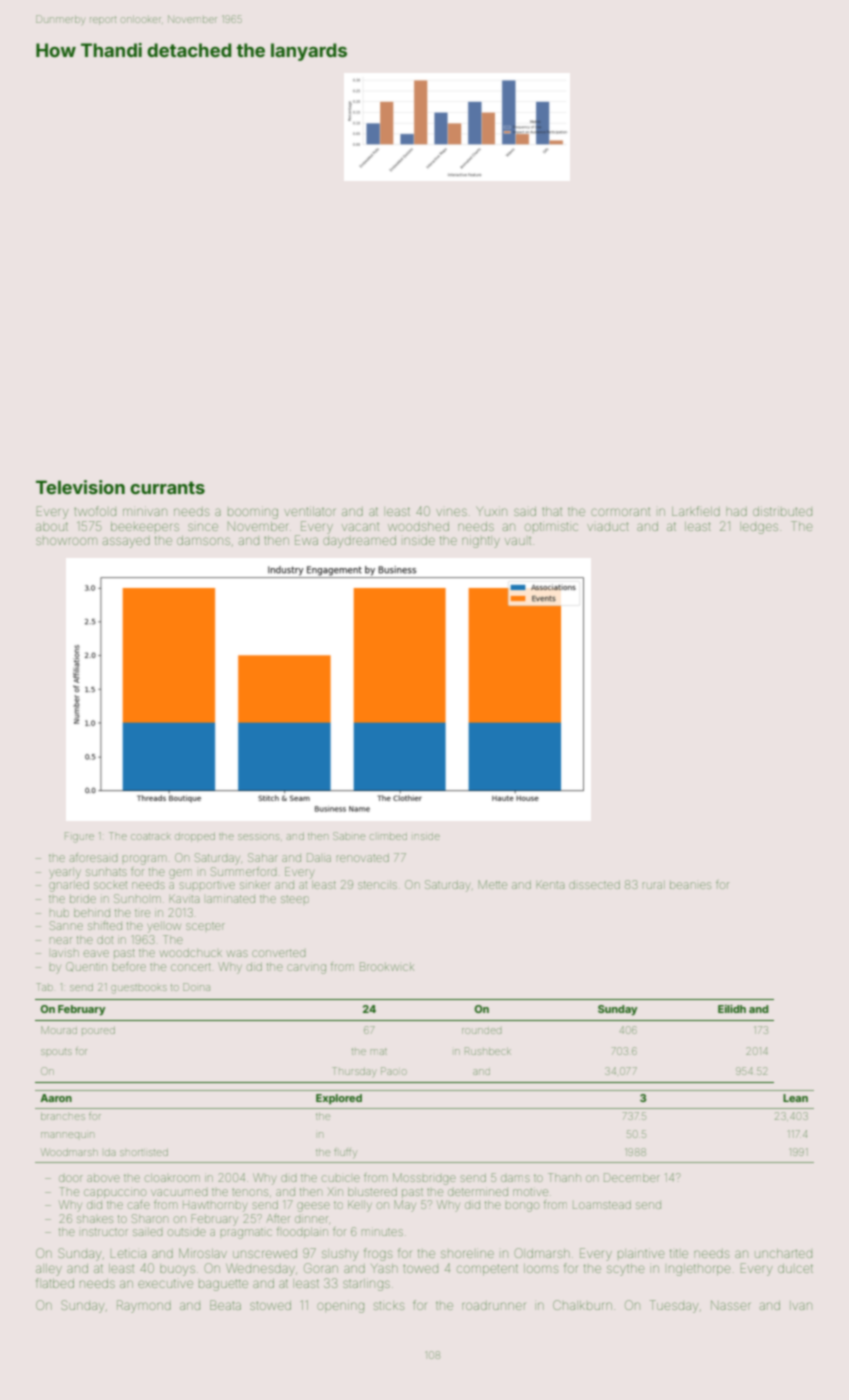  Describe the element at coordinates (690, 885) in the screenshot. I see `beanies` at that location.
